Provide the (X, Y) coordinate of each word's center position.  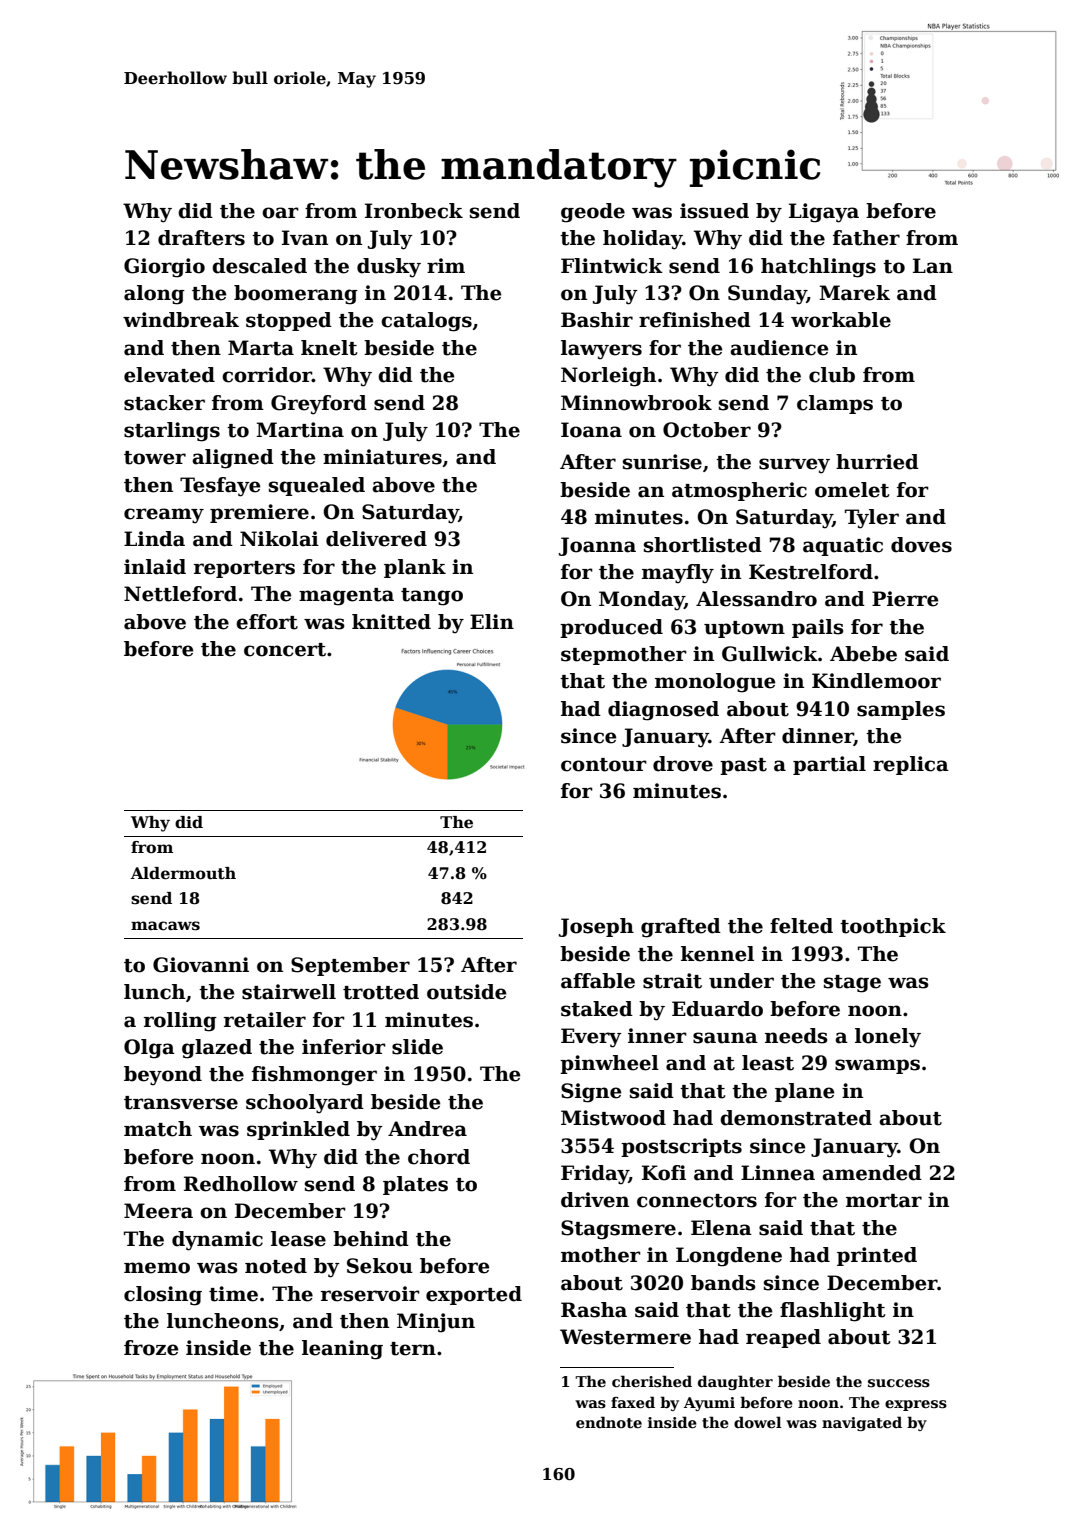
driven (595, 1200)
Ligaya (824, 213)
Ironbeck (414, 211)
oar (280, 213)
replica (911, 765)
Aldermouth (183, 873)
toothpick (893, 927)
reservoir (370, 1294)
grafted (681, 928)
